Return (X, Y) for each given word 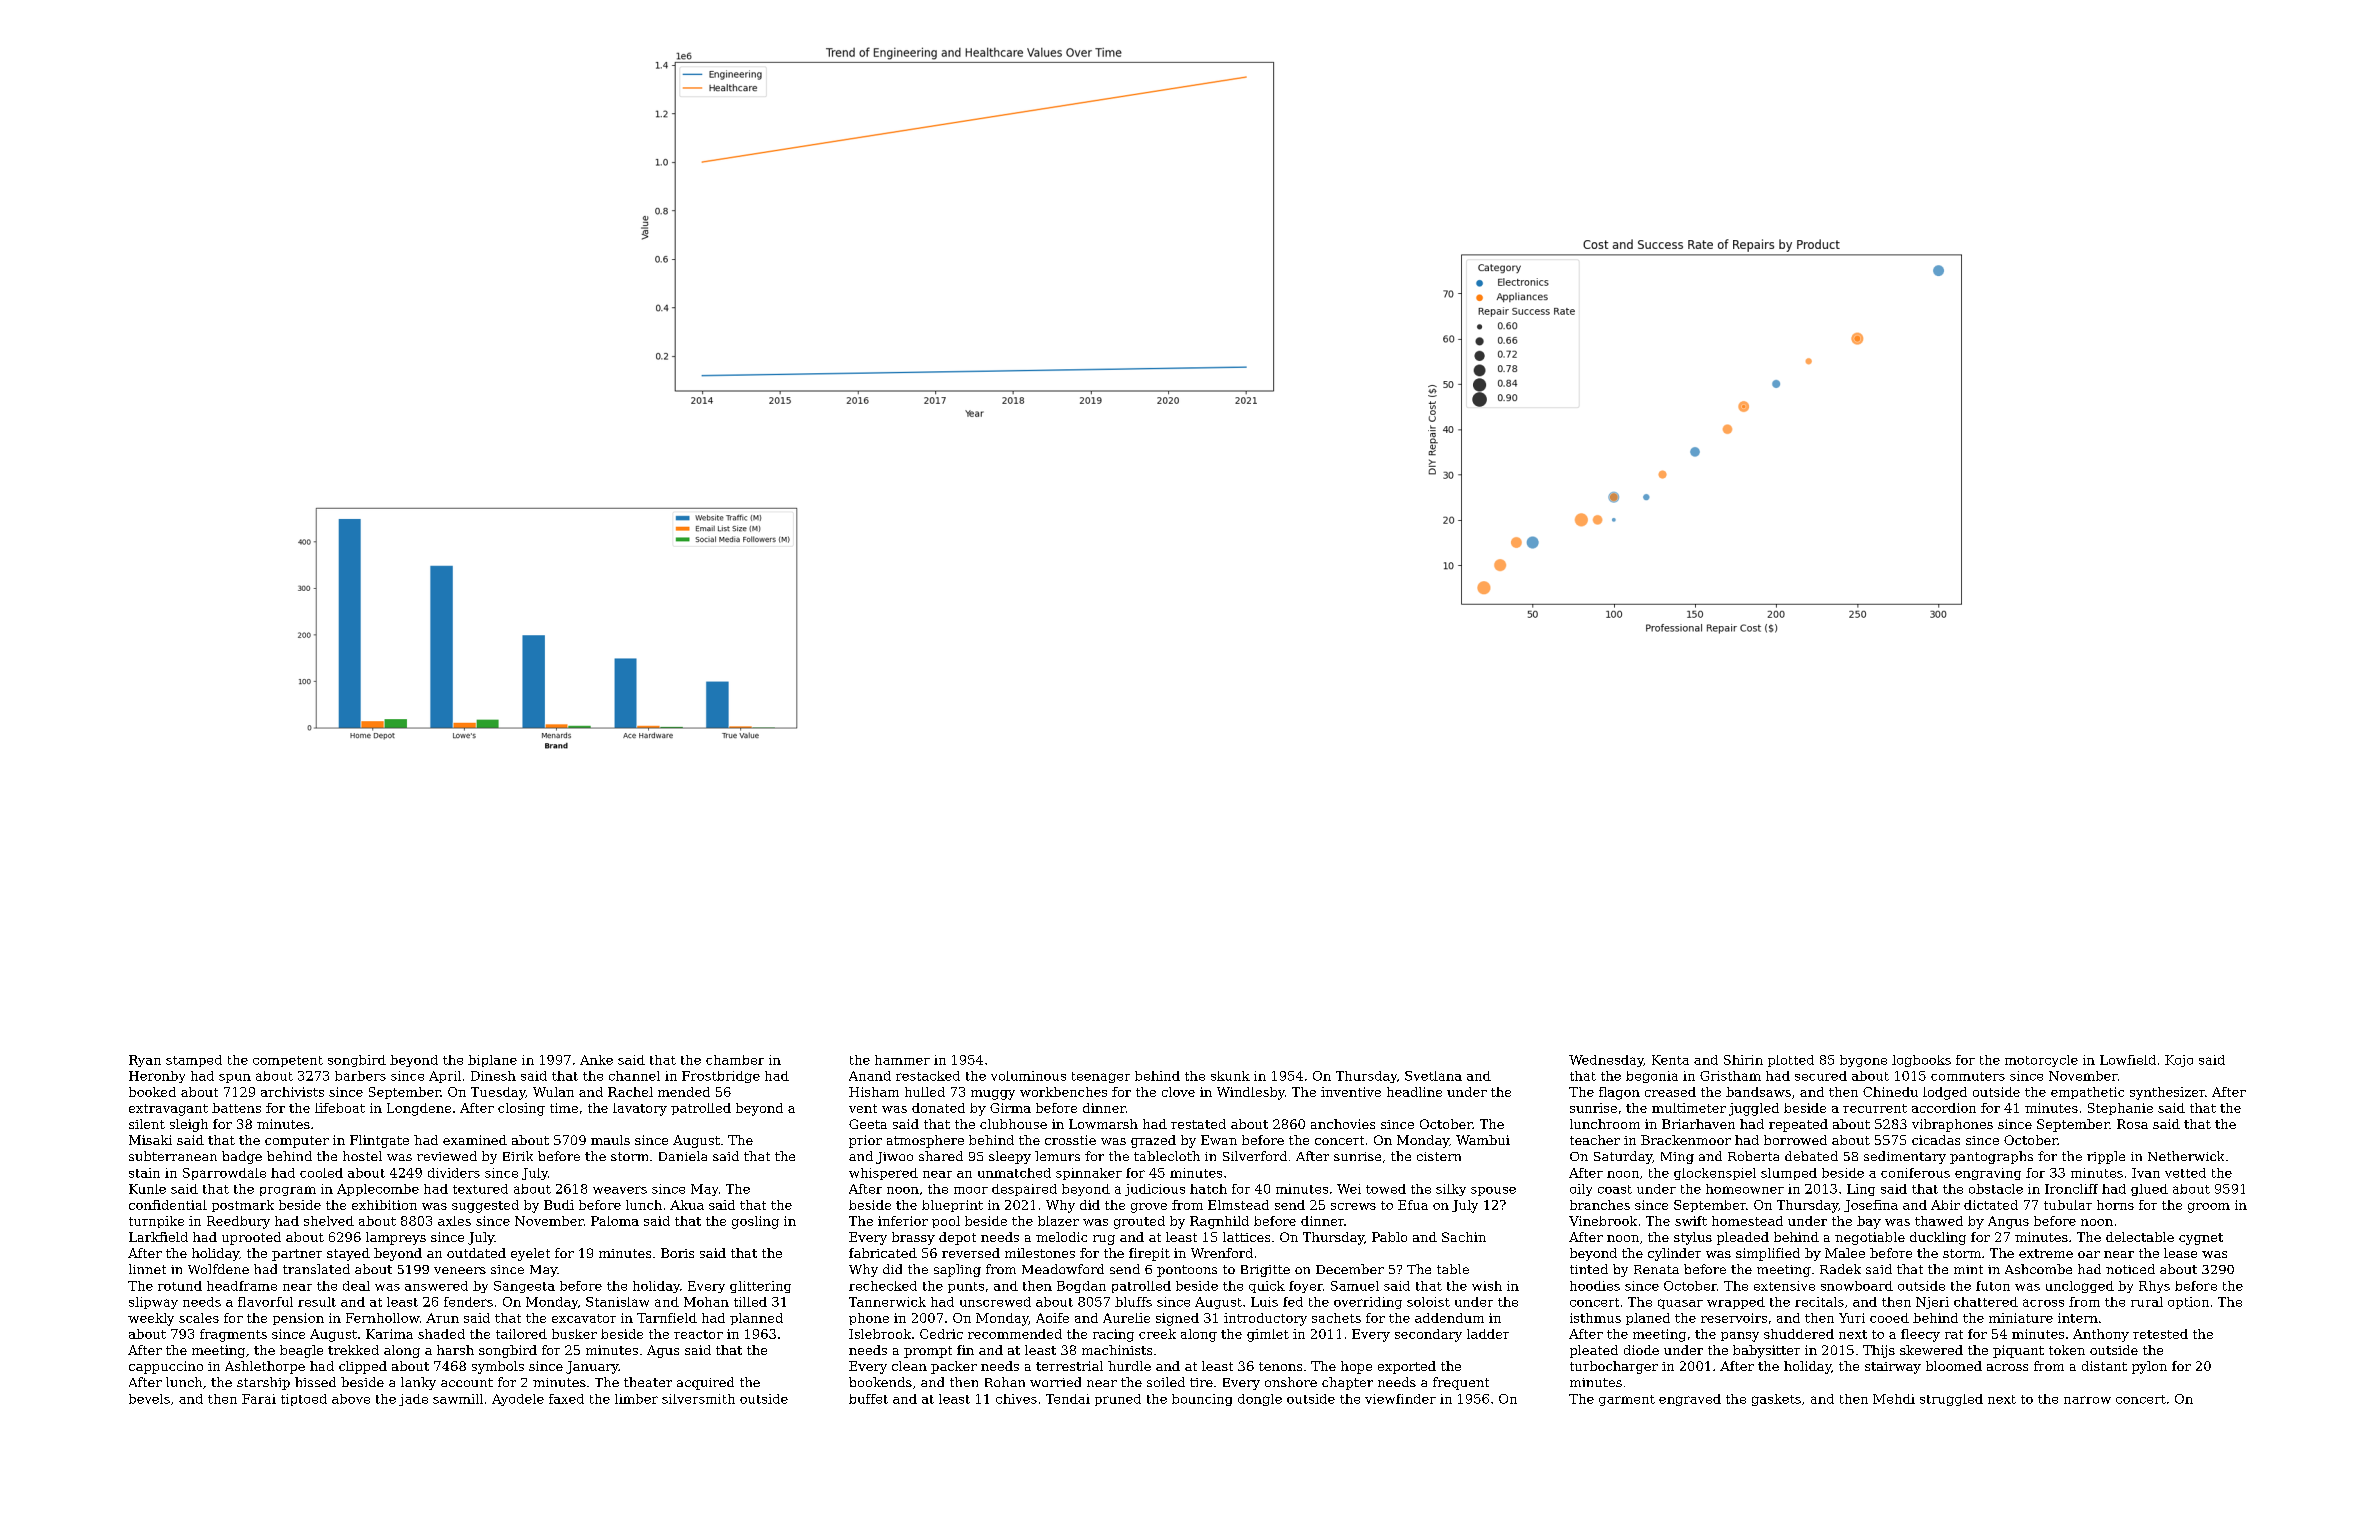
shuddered (1799, 1334)
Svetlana (1433, 1076)
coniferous (1915, 1173)
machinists (1117, 1350)
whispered (883, 1174)
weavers (620, 1190)
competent (288, 1061)
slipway (153, 1303)
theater (648, 1382)
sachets (1336, 1318)
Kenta (1670, 1060)
